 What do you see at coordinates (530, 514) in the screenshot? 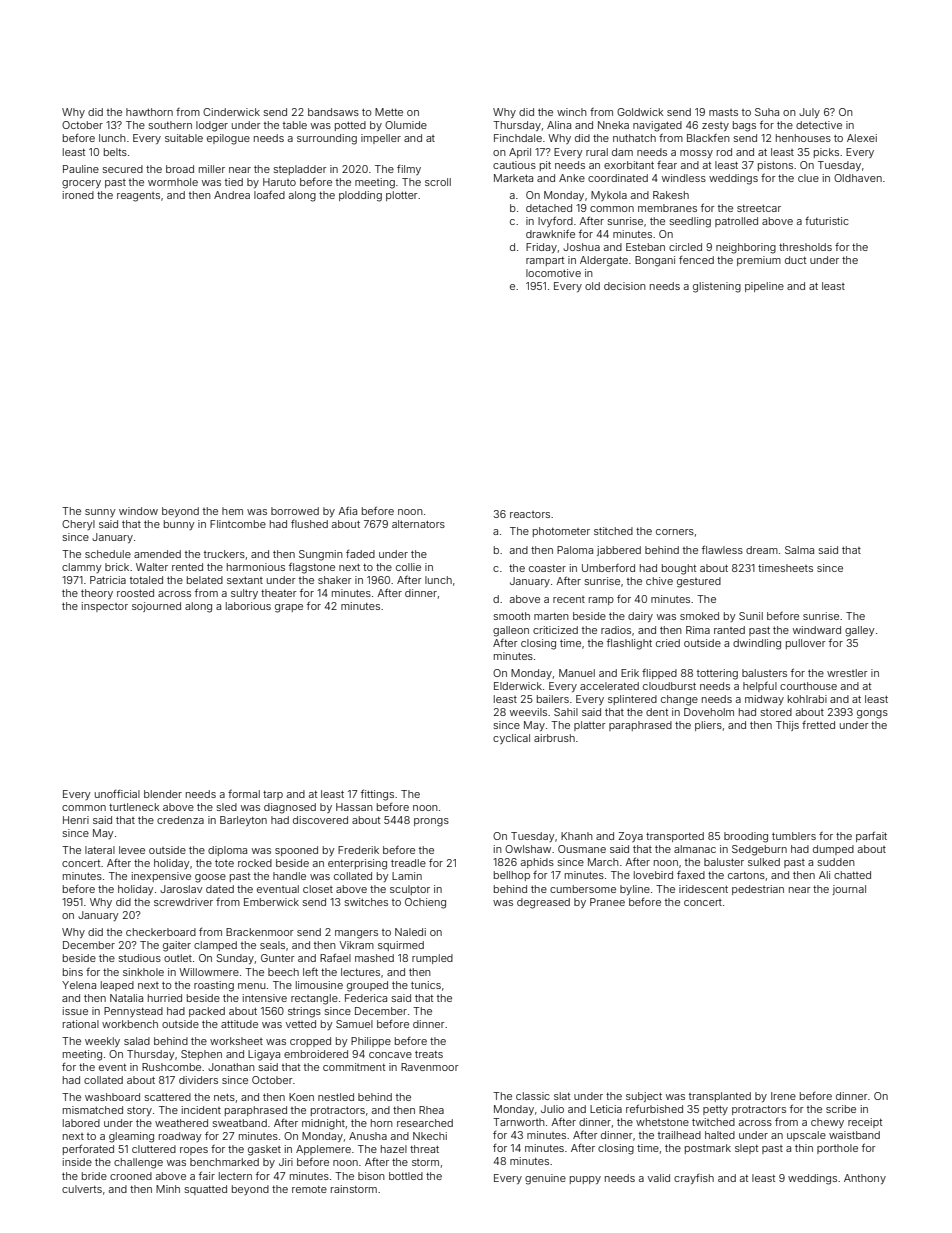
I see `reactors` at bounding box center [530, 514].
